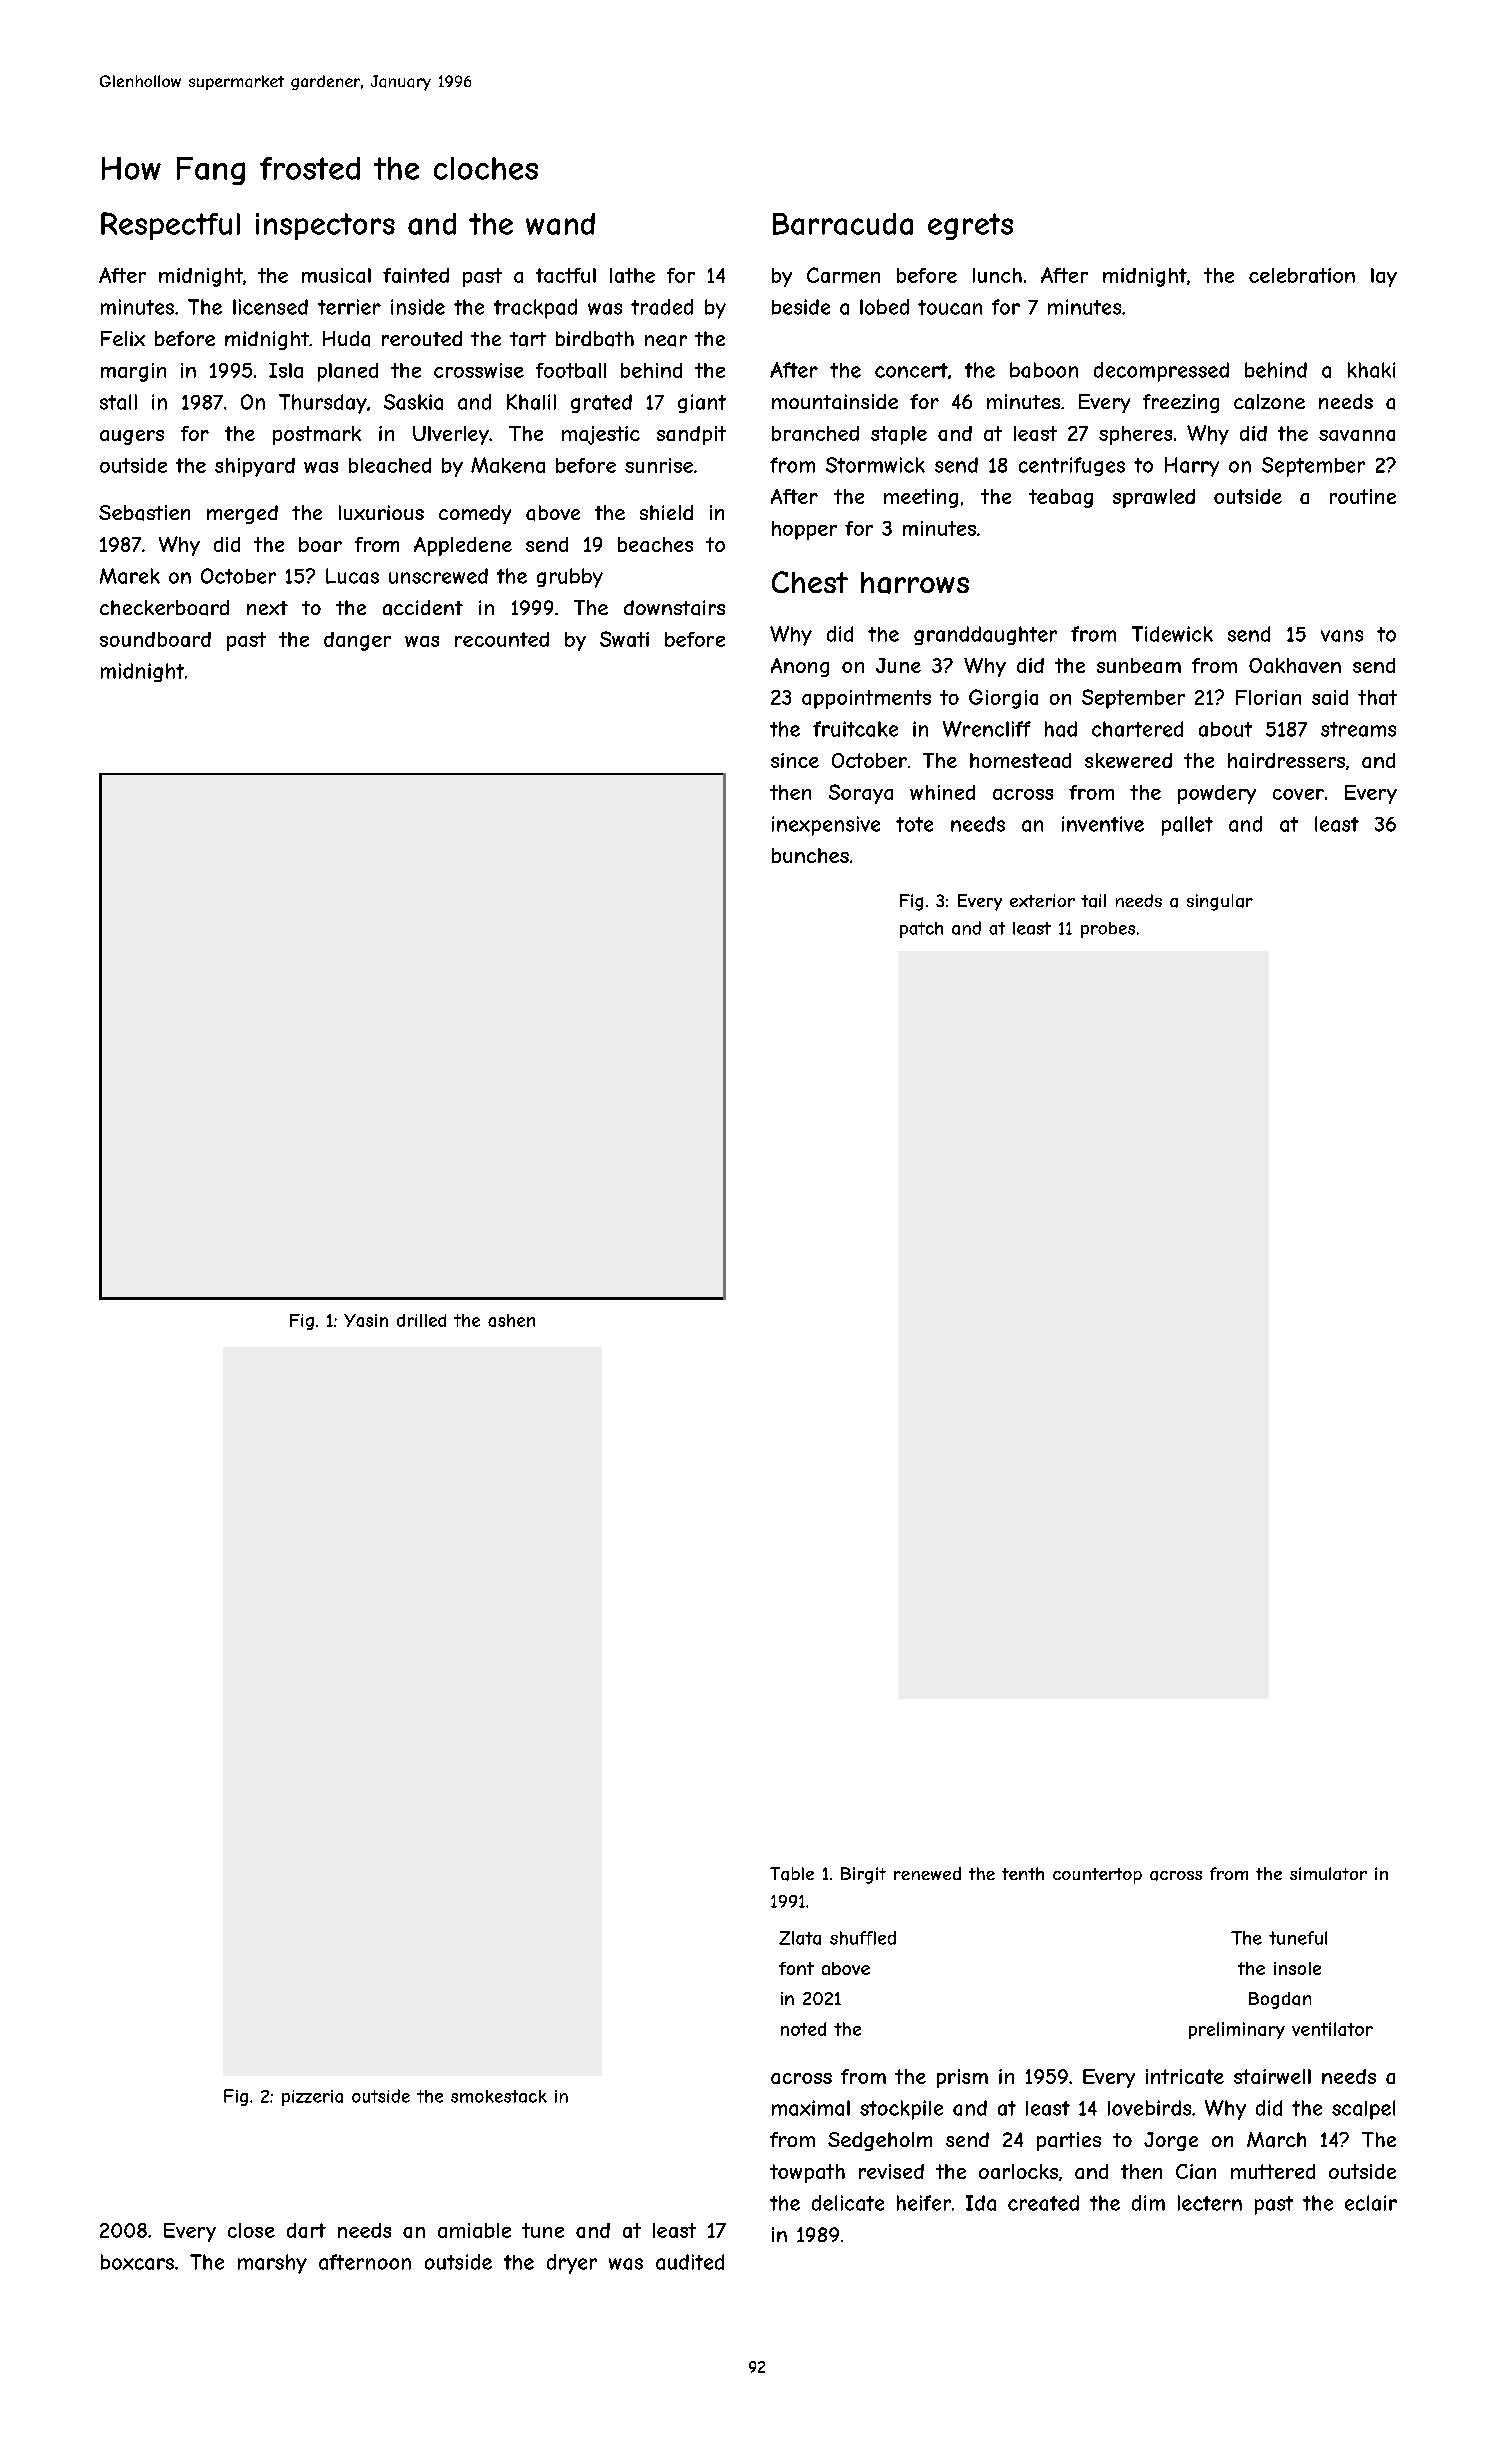 Image resolution: width=1496 pixels, height=2464 pixels. What do you see at coordinates (1108, 930) in the screenshot?
I see `probes` at bounding box center [1108, 930].
